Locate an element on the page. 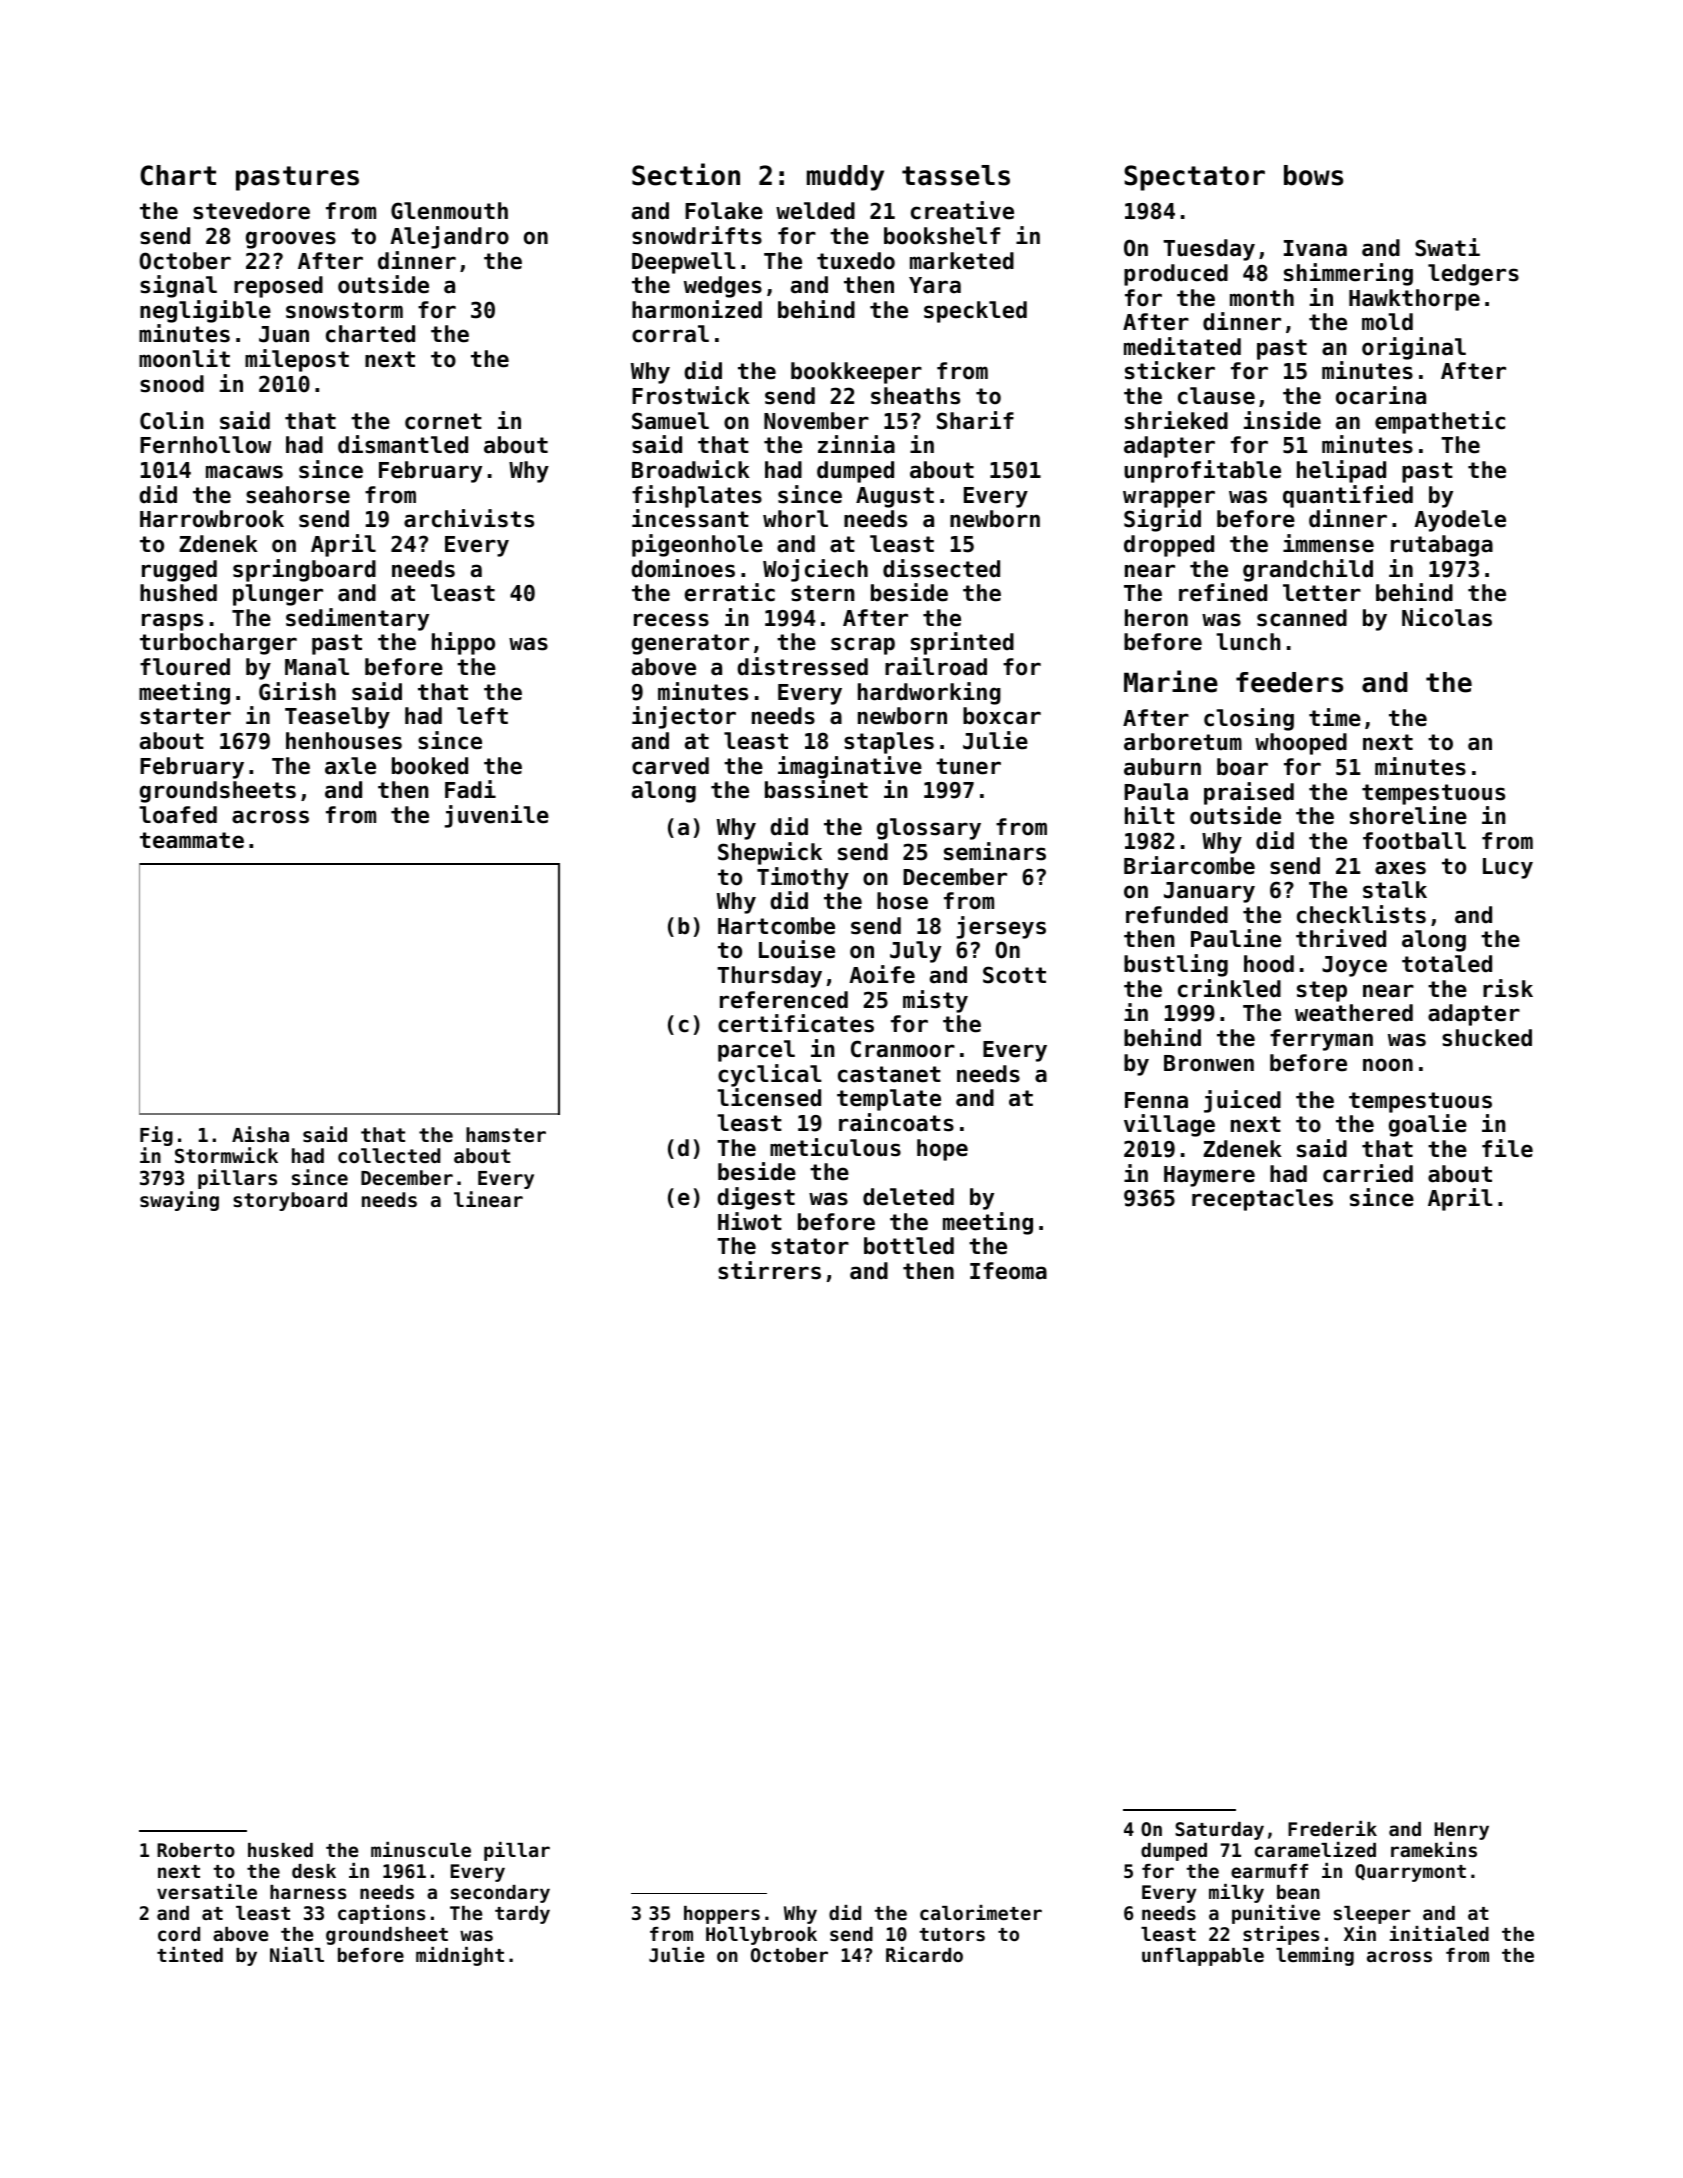  shucked is located at coordinates (1487, 1038).
